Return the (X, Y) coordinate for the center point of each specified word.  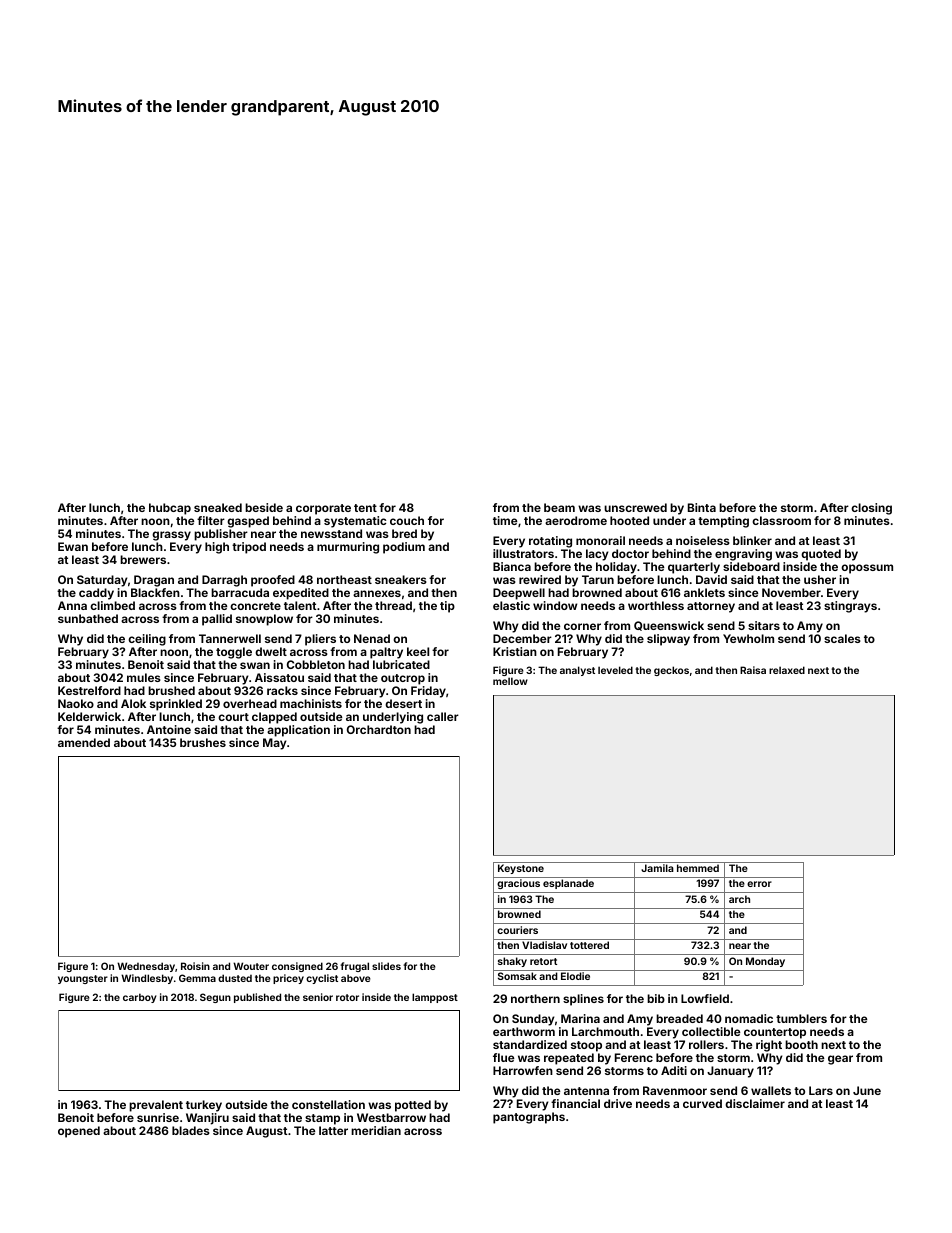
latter (333, 1130)
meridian (376, 1130)
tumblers (801, 1018)
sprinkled (176, 705)
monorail (600, 540)
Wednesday (146, 967)
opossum (867, 569)
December (522, 638)
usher (820, 579)
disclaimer (755, 1103)
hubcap (170, 509)
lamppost (435, 998)
